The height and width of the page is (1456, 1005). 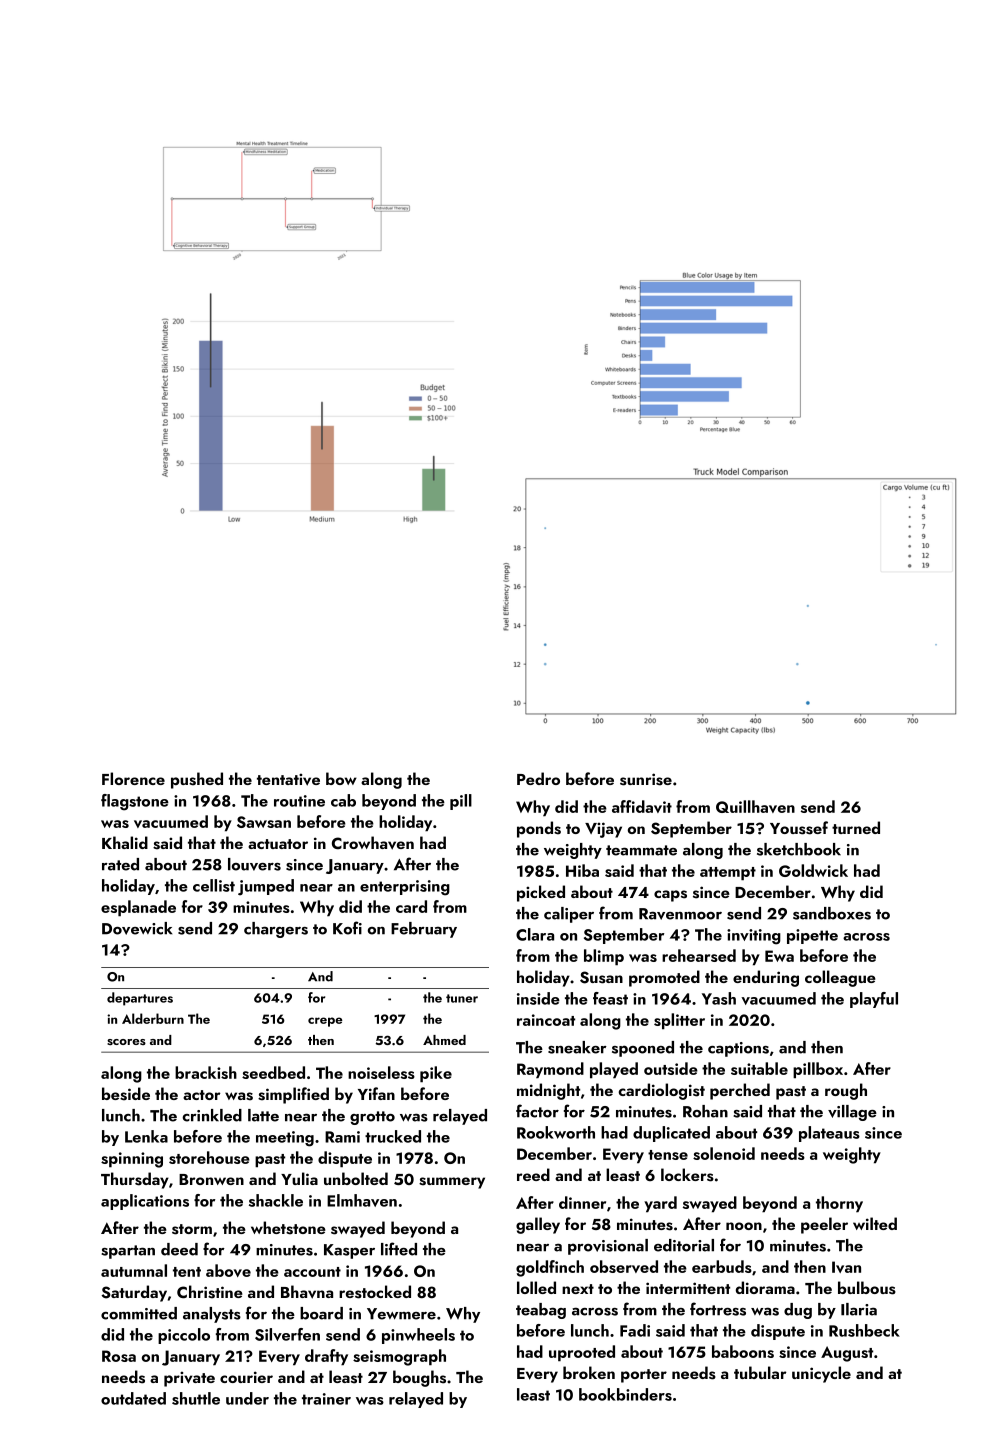 What do you see at coordinates (299, 1178) in the page?
I see `Yulia` at bounding box center [299, 1178].
